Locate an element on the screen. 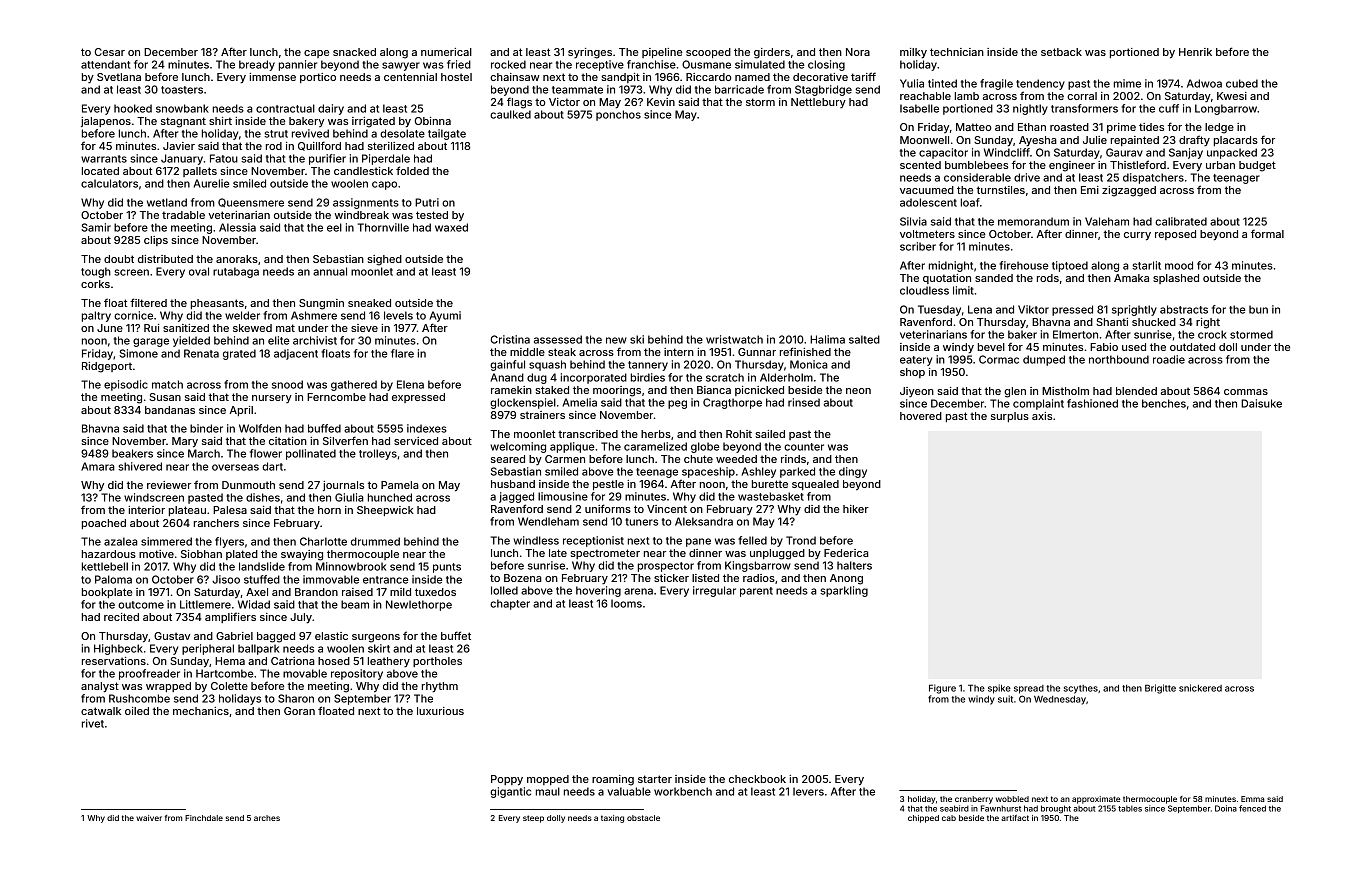 The width and height of the screenshot is (1372, 887). dingy is located at coordinates (853, 472).
